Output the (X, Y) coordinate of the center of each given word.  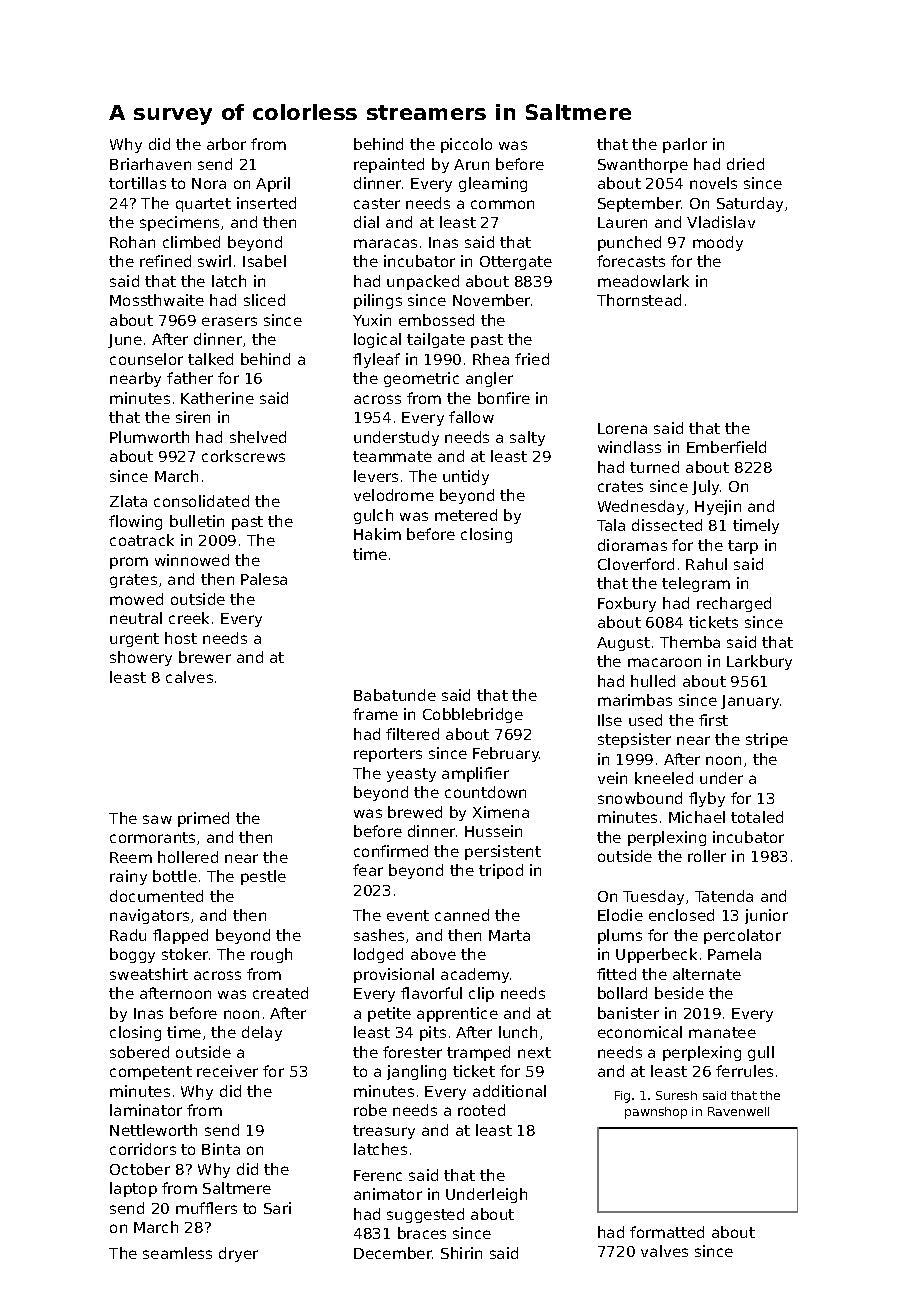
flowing (135, 522)
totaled (757, 817)
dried (745, 164)
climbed (191, 242)
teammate (392, 456)
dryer (238, 1254)
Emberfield (726, 447)
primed (203, 819)
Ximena (501, 812)
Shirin (461, 1253)
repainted (389, 165)
